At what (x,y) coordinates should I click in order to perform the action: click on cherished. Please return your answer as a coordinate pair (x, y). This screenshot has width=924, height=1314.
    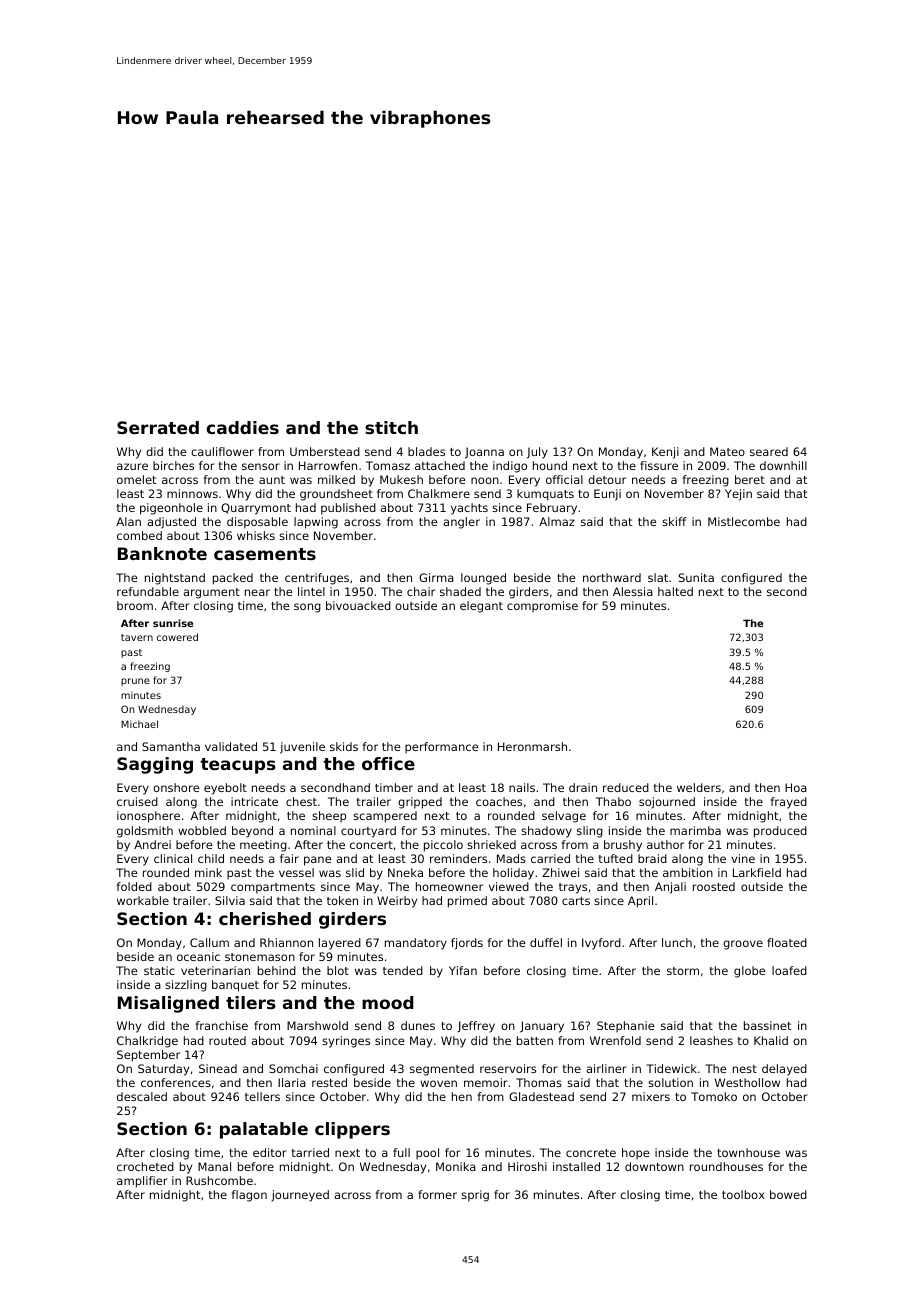
    Looking at the image, I should click on (265, 918).
